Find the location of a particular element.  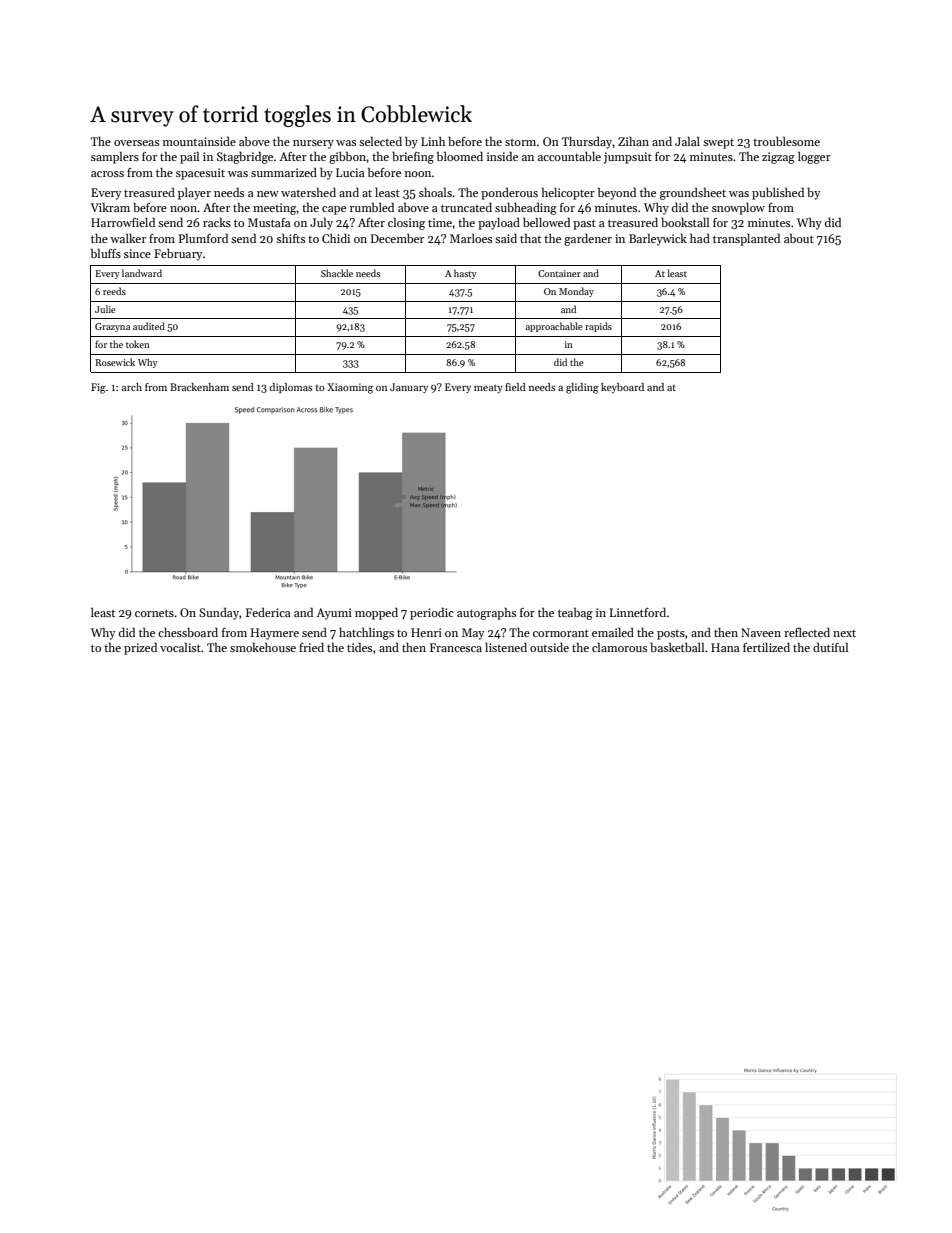

racks is located at coordinates (217, 222).
